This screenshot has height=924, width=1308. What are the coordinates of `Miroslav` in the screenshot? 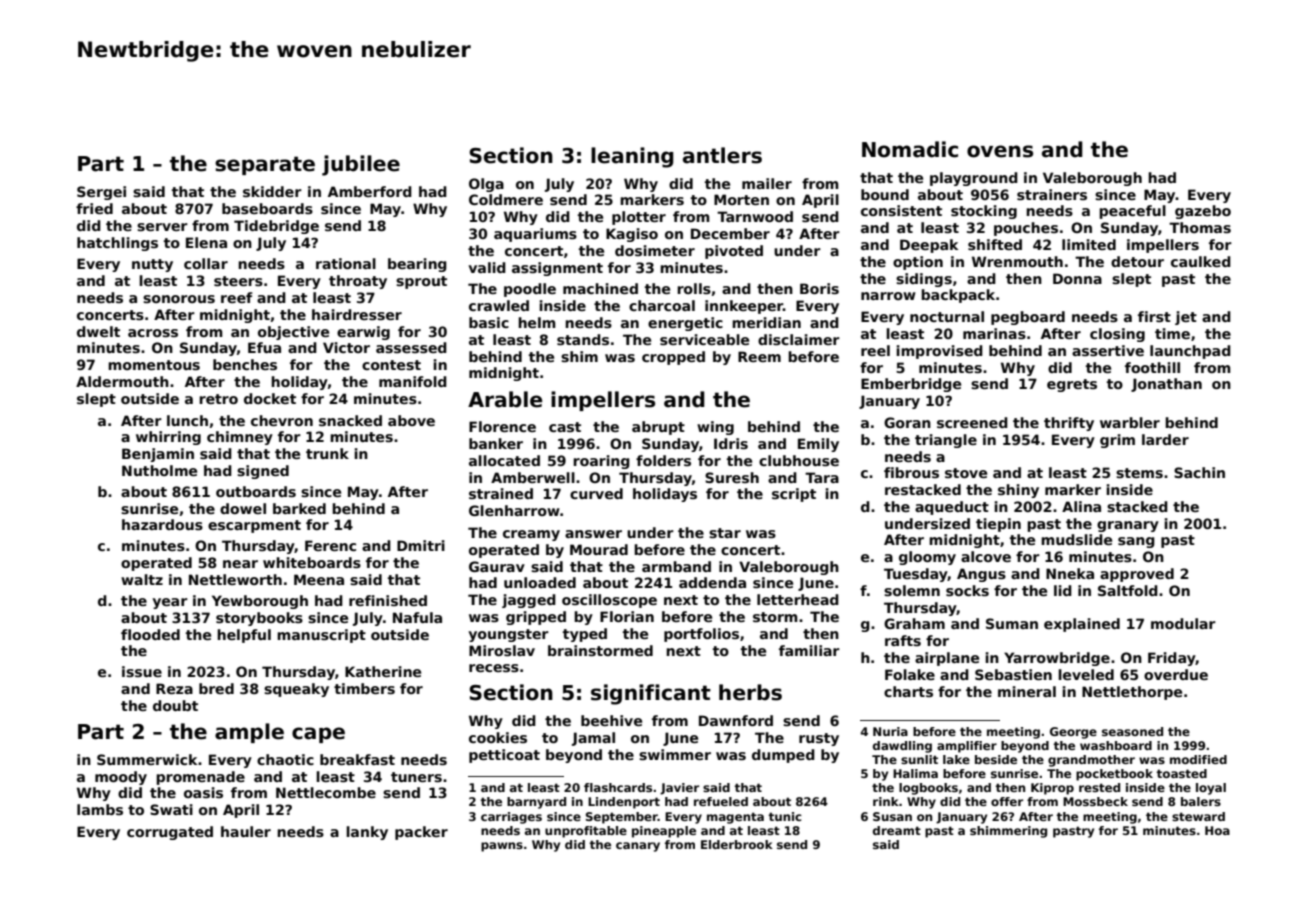 It's located at (502, 650).
